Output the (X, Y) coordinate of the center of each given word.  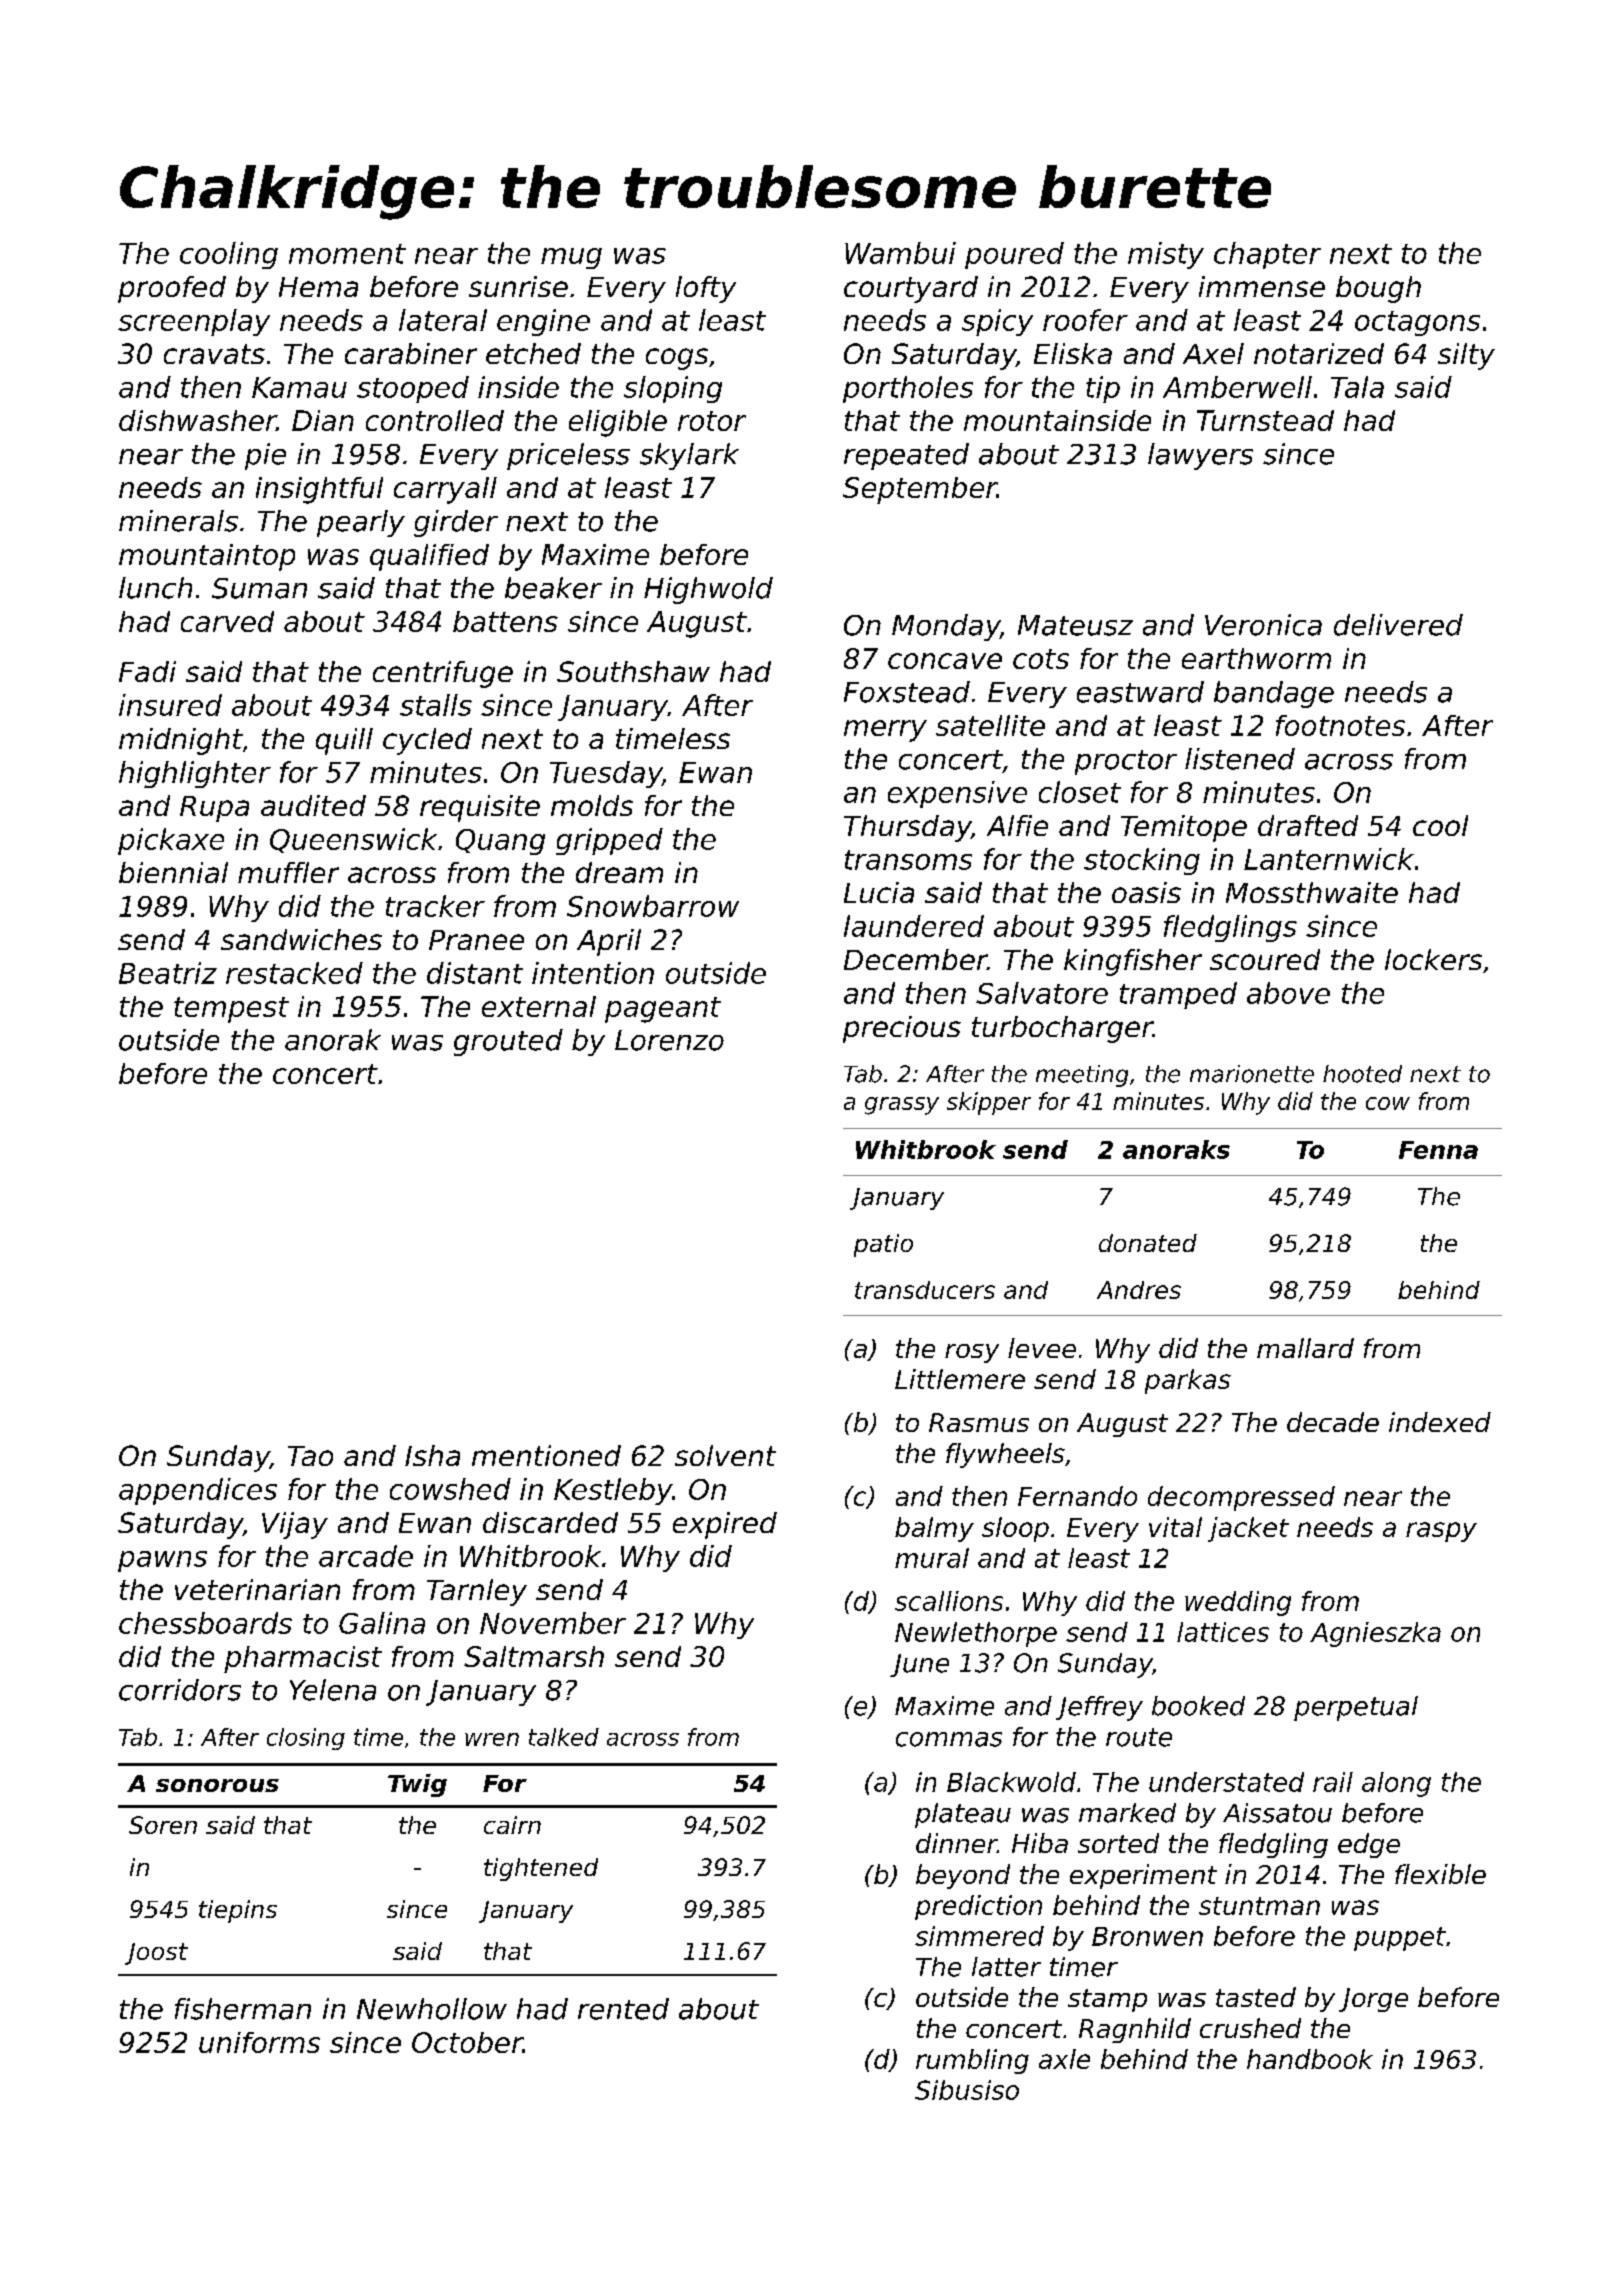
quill (344, 741)
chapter (1267, 255)
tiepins (238, 1911)
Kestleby (613, 1491)
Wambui (900, 253)
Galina (382, 1623)
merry (885, 731)
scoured (1265, 959)
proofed (172, 289)
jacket (1248, 1529)
